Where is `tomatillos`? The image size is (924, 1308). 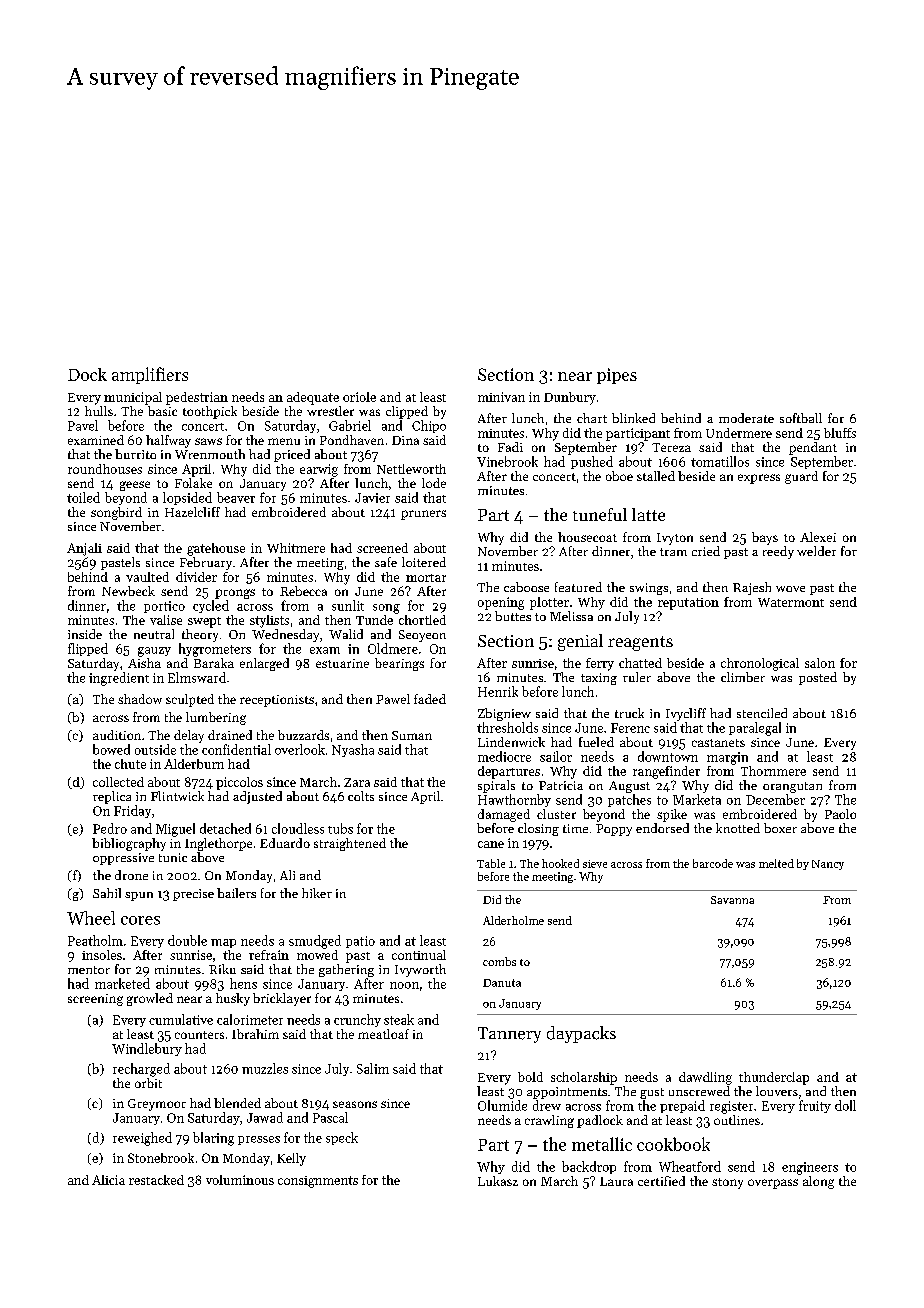 tomatillos is located at coordinates (720, 461).
